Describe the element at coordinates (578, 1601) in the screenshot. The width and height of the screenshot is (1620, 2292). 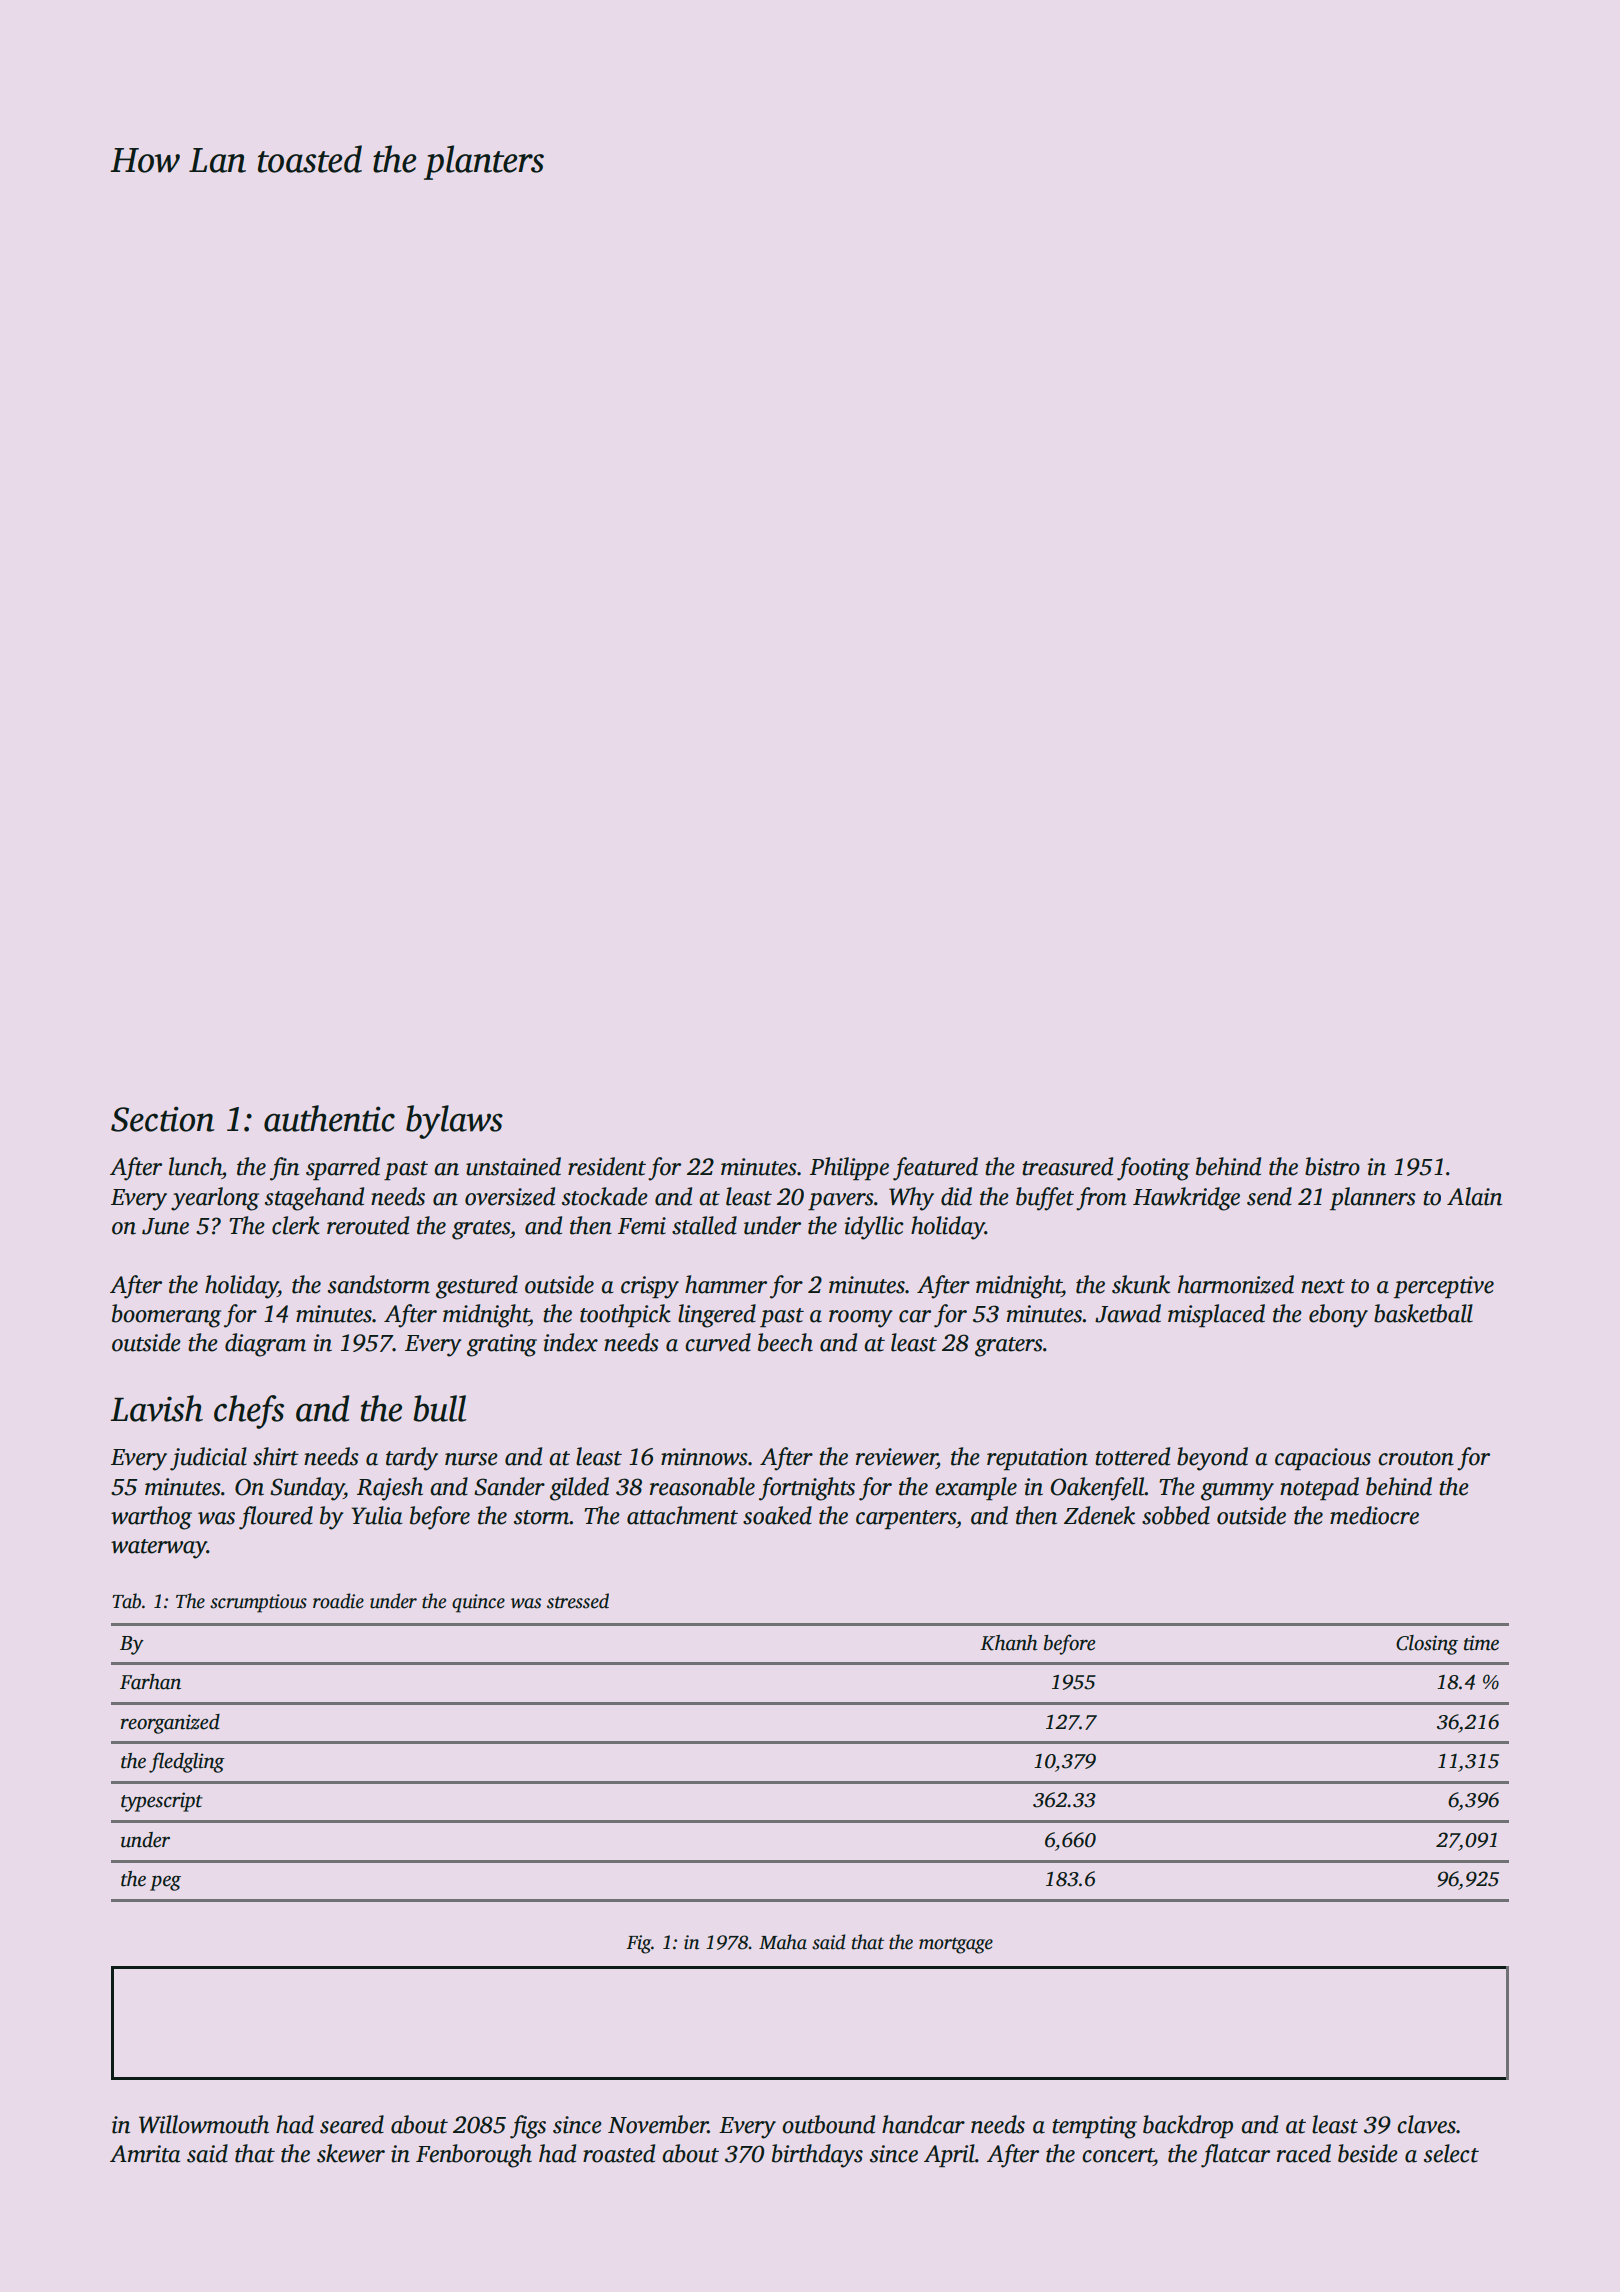
I see `stressed` at that location.
